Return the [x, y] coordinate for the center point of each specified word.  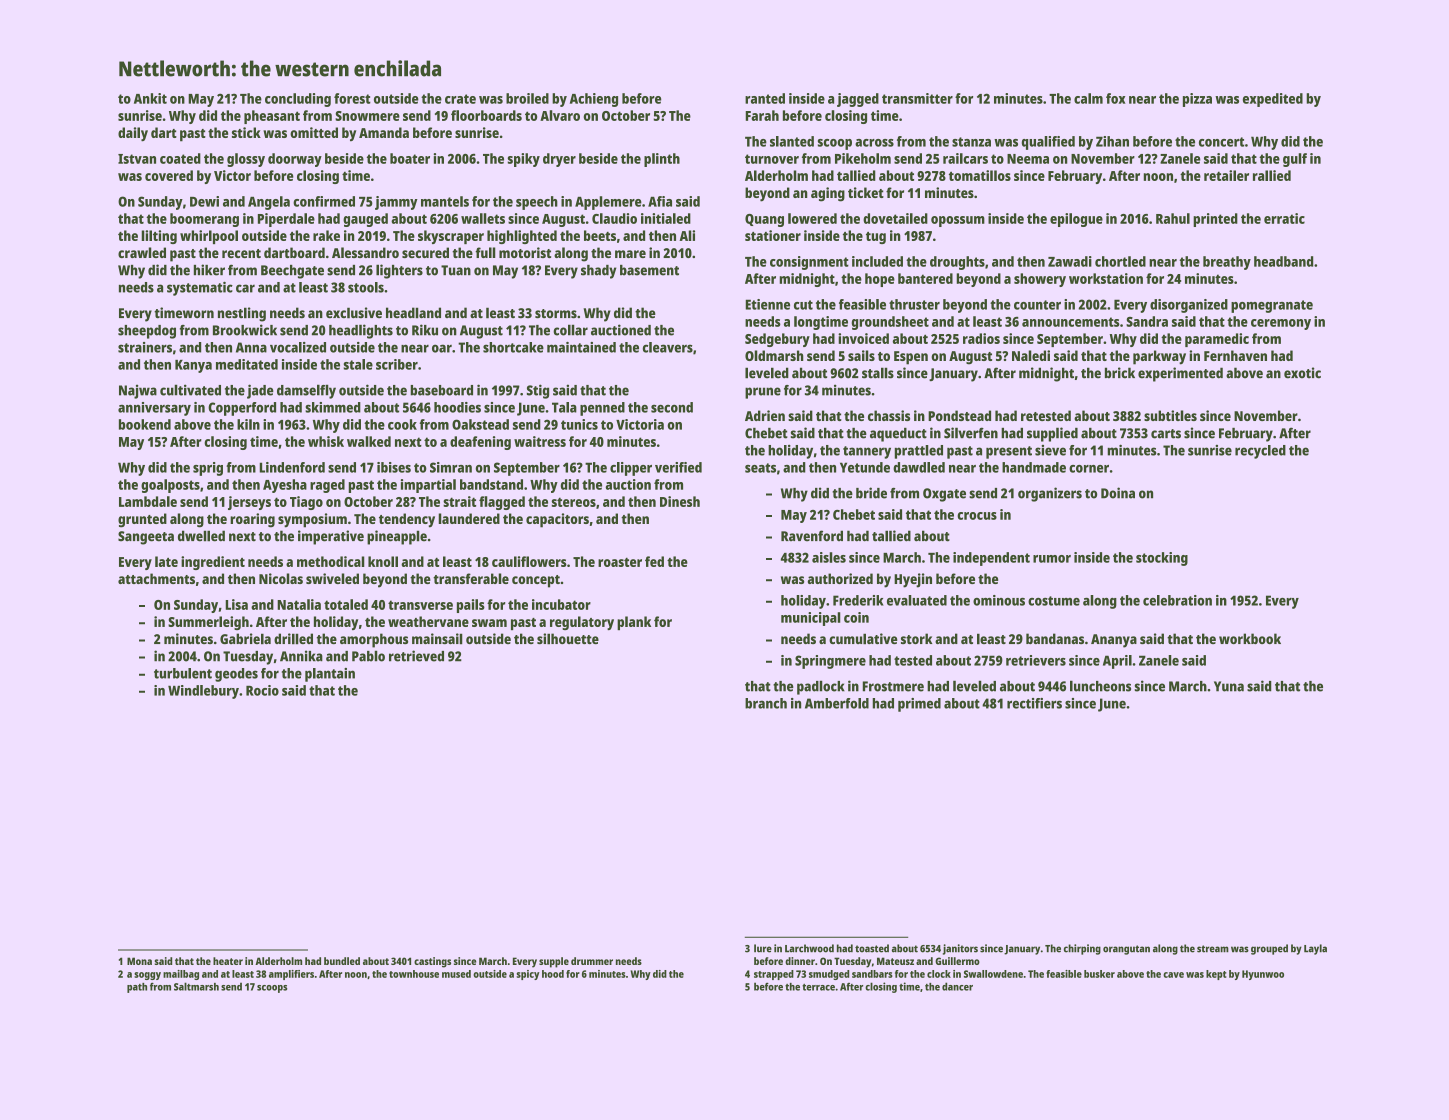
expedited [1273, 100]
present [1009, 452]
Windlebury [203, 692]
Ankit [150, 98]
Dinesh [680, 501]
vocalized [298, 347]
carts [1166, 434]
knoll [383, 561]
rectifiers [1034, 703]
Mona [139, 961]
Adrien [765, 415]
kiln [248, 424]
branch [766, 703]
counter [1037, 305]
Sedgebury [777, 340]
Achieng [594, 100]
